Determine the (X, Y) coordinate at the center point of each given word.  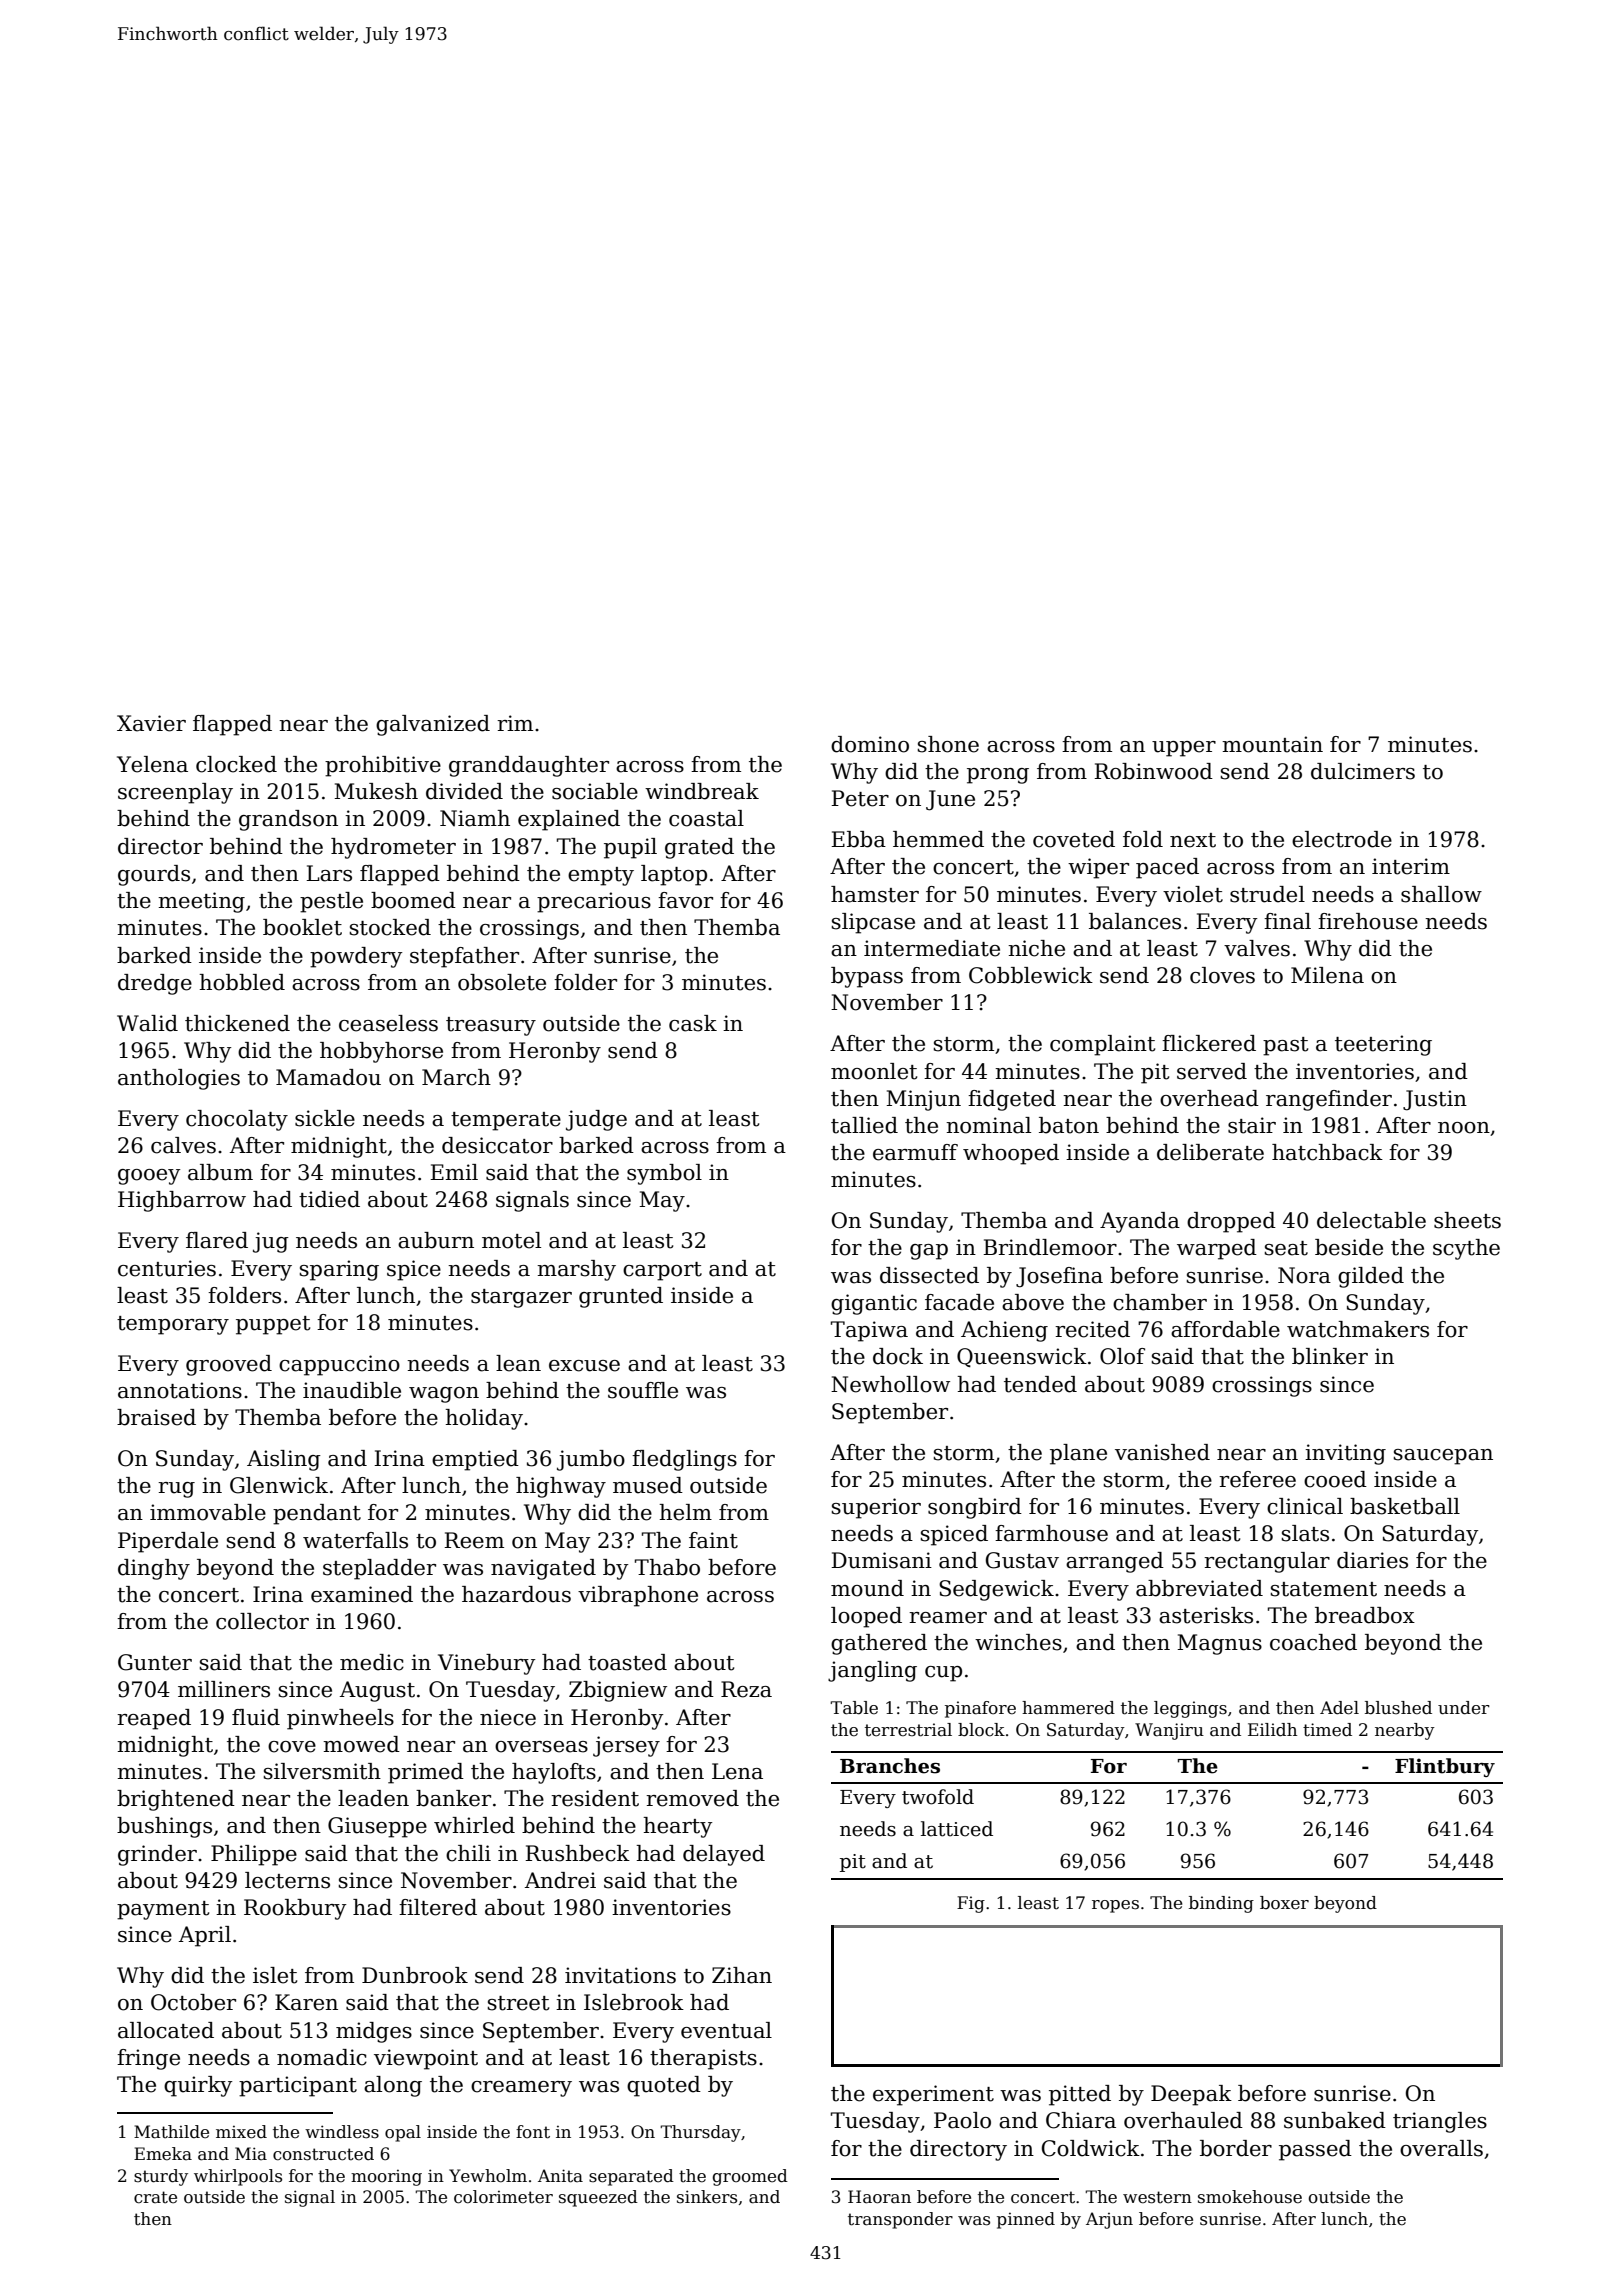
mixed (241, 2132)
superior (876, 1508)
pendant (317, 1514)
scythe (1466, 1249)
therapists (703, 2059)
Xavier (151, 723)
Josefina (1059, 1277)
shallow (1441, 894)
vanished (1162, 1452)
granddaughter (529, 766)
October (193, 2002)
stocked (390, 927)
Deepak (1191, 2095)
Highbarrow (182, 1201)
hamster (875, 894)
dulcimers (1363, 771)
